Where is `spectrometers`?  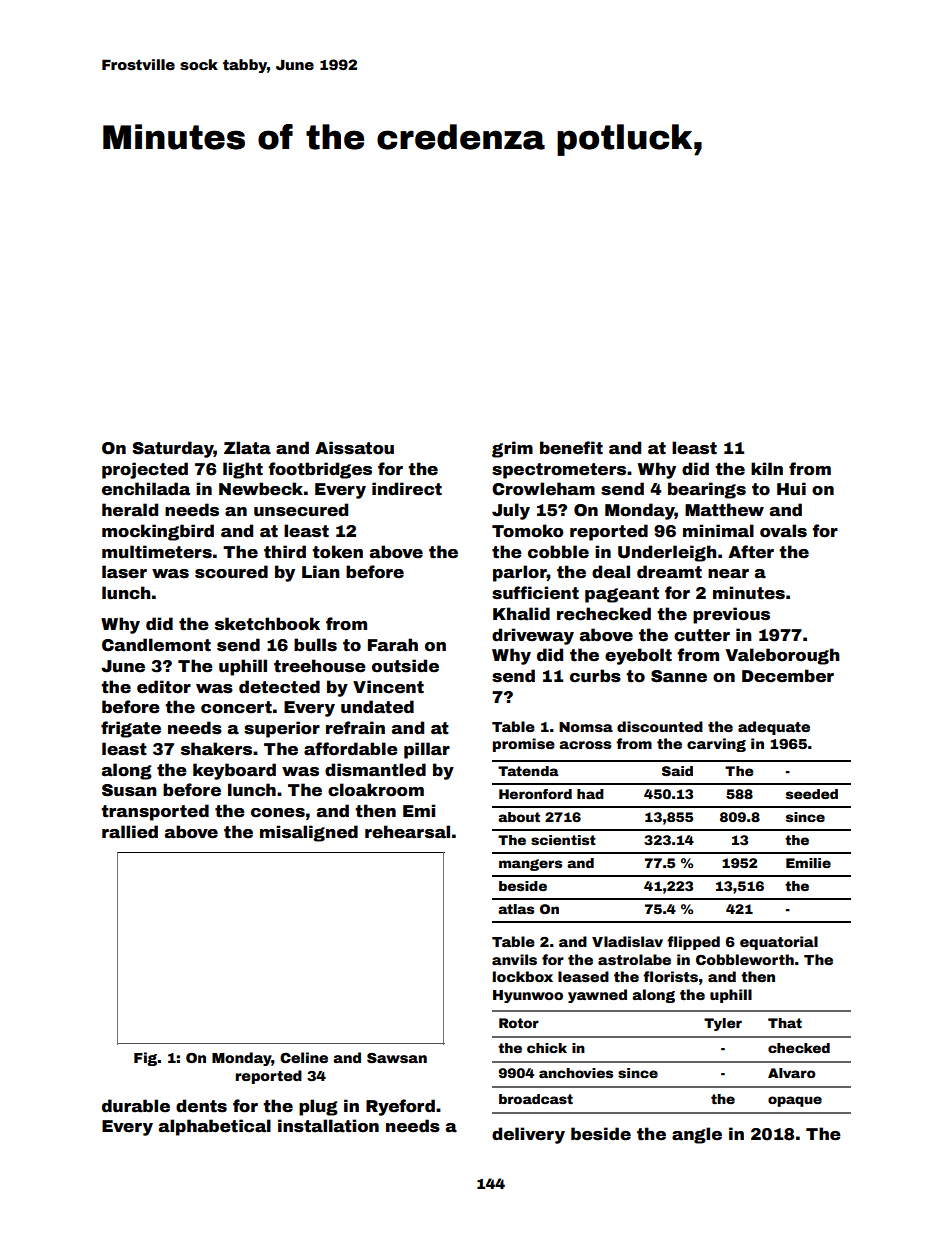
spectrometers is located at coordinates (559, 471).
